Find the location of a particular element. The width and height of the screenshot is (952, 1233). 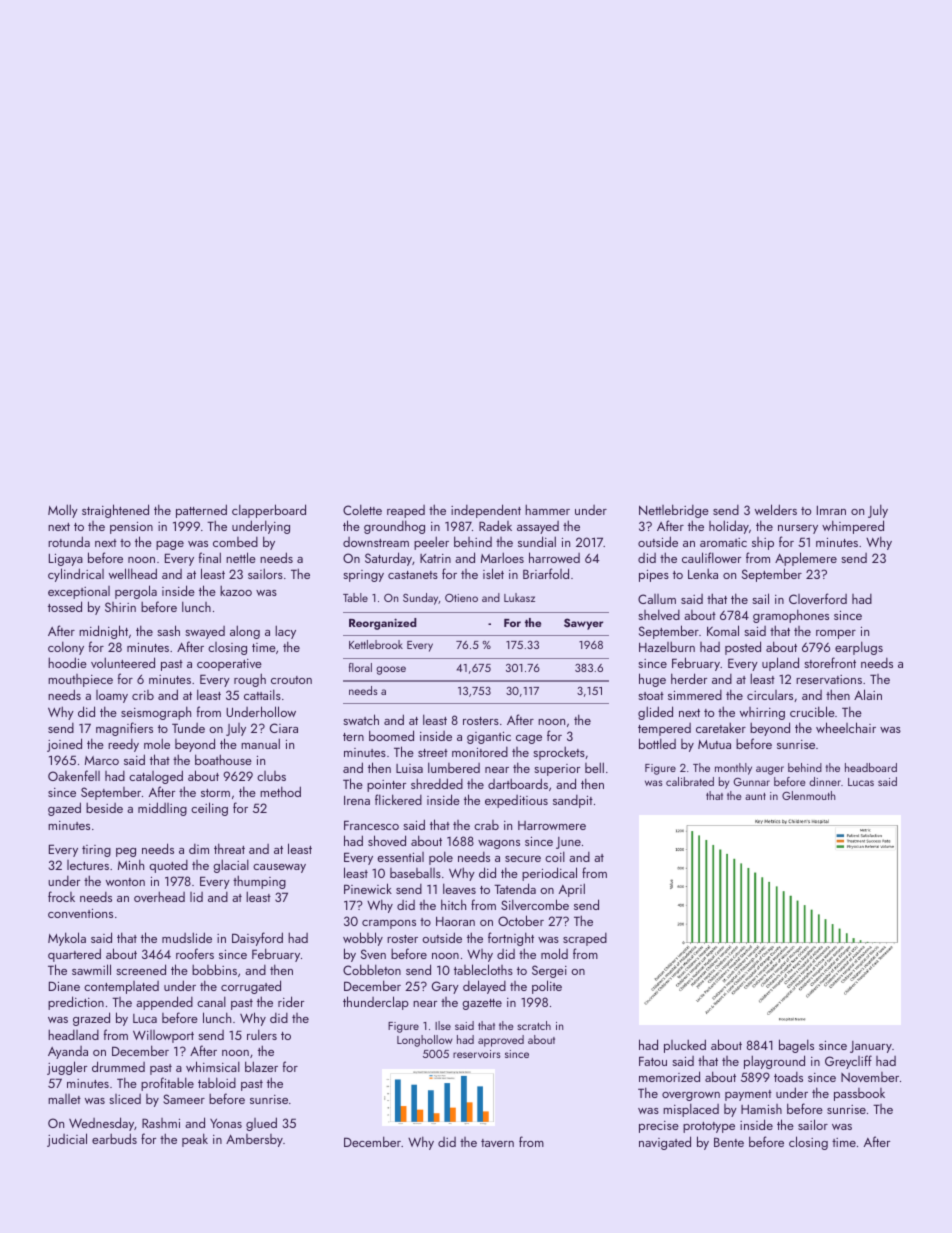

tavern is located at coordinates (497, 1143).
